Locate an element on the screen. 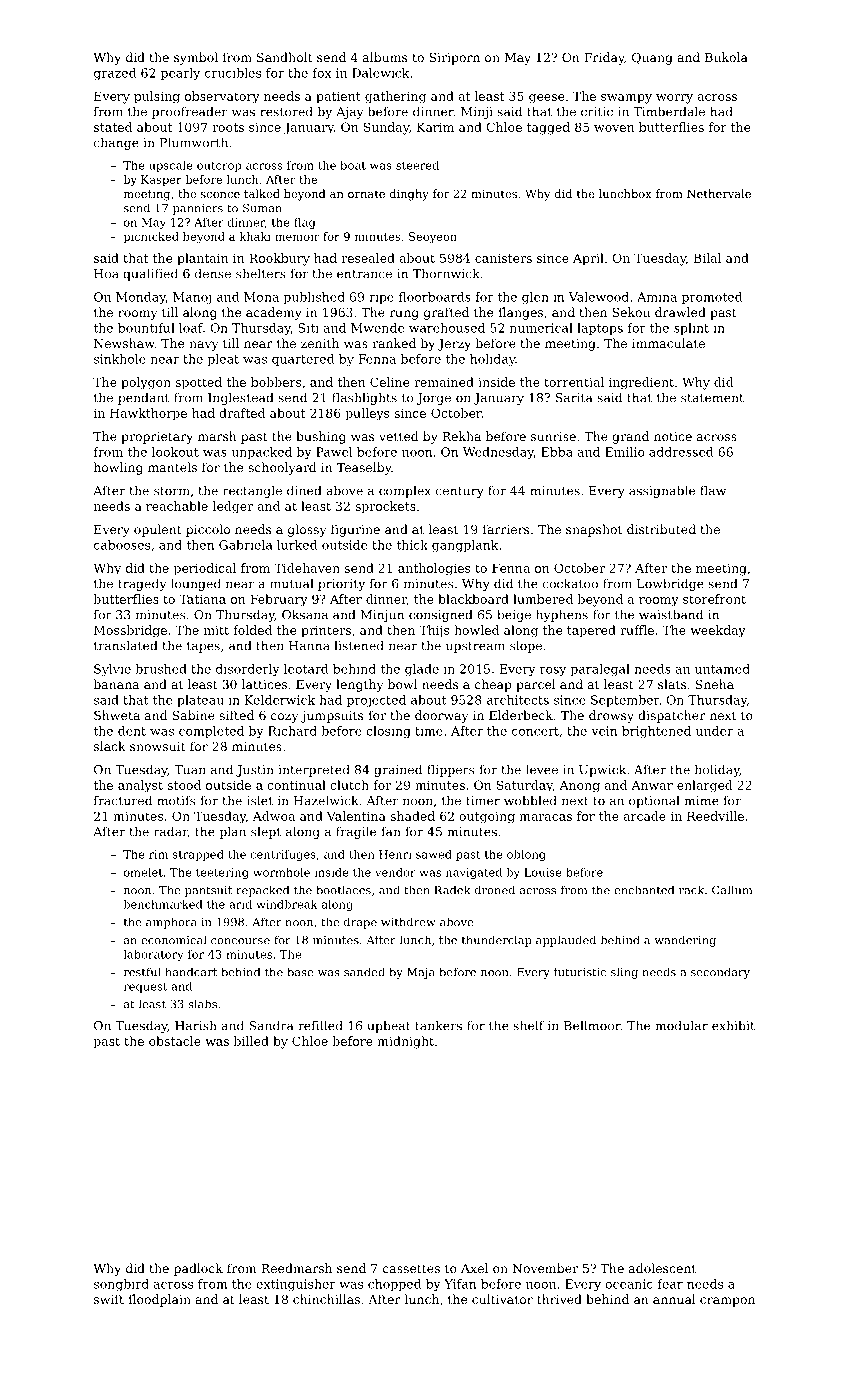 Image resolution: width=849 pixels, height=1400 pixels. Sarita is located at coordinates (574, 398).
